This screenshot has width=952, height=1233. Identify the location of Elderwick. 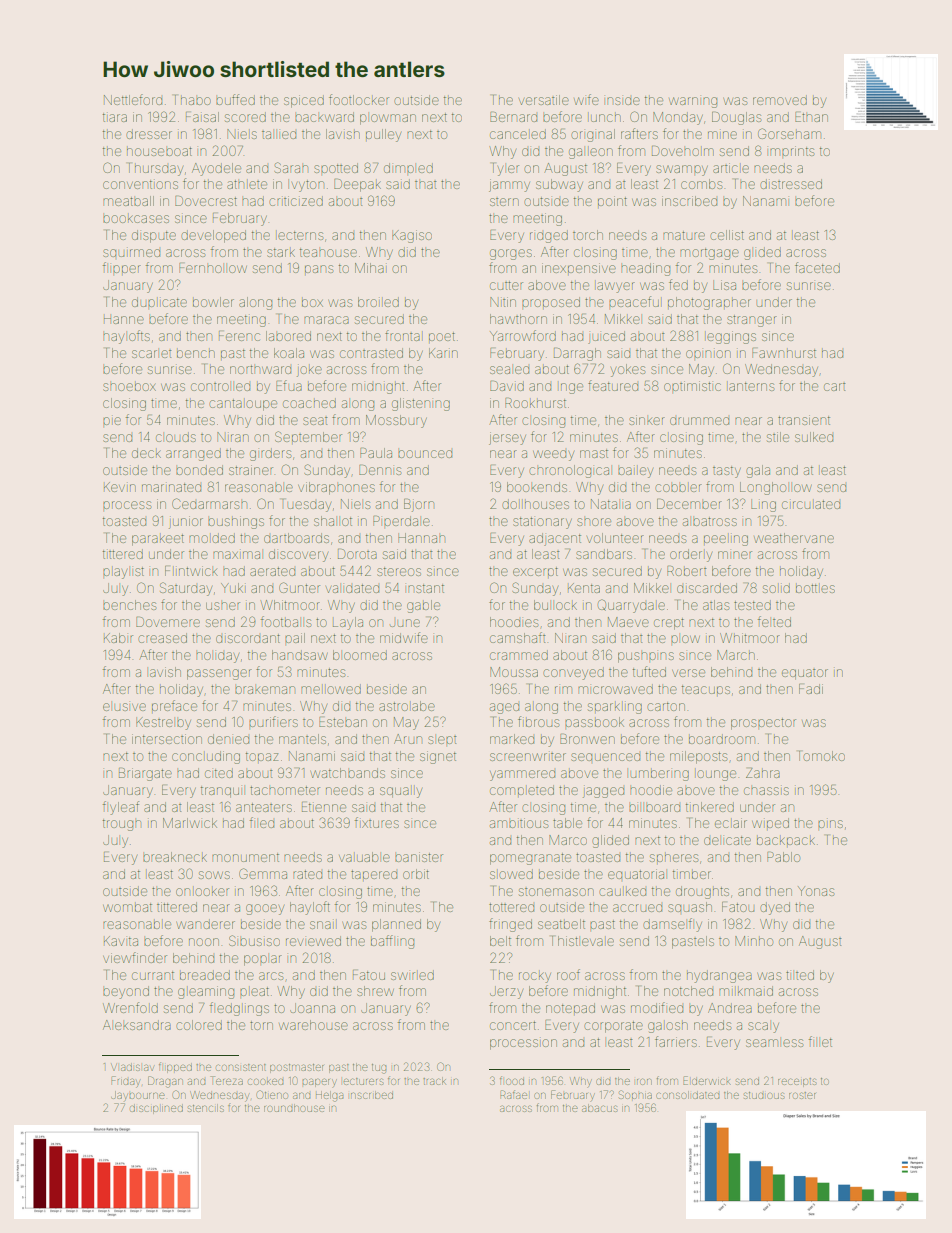
(707, 1080).
